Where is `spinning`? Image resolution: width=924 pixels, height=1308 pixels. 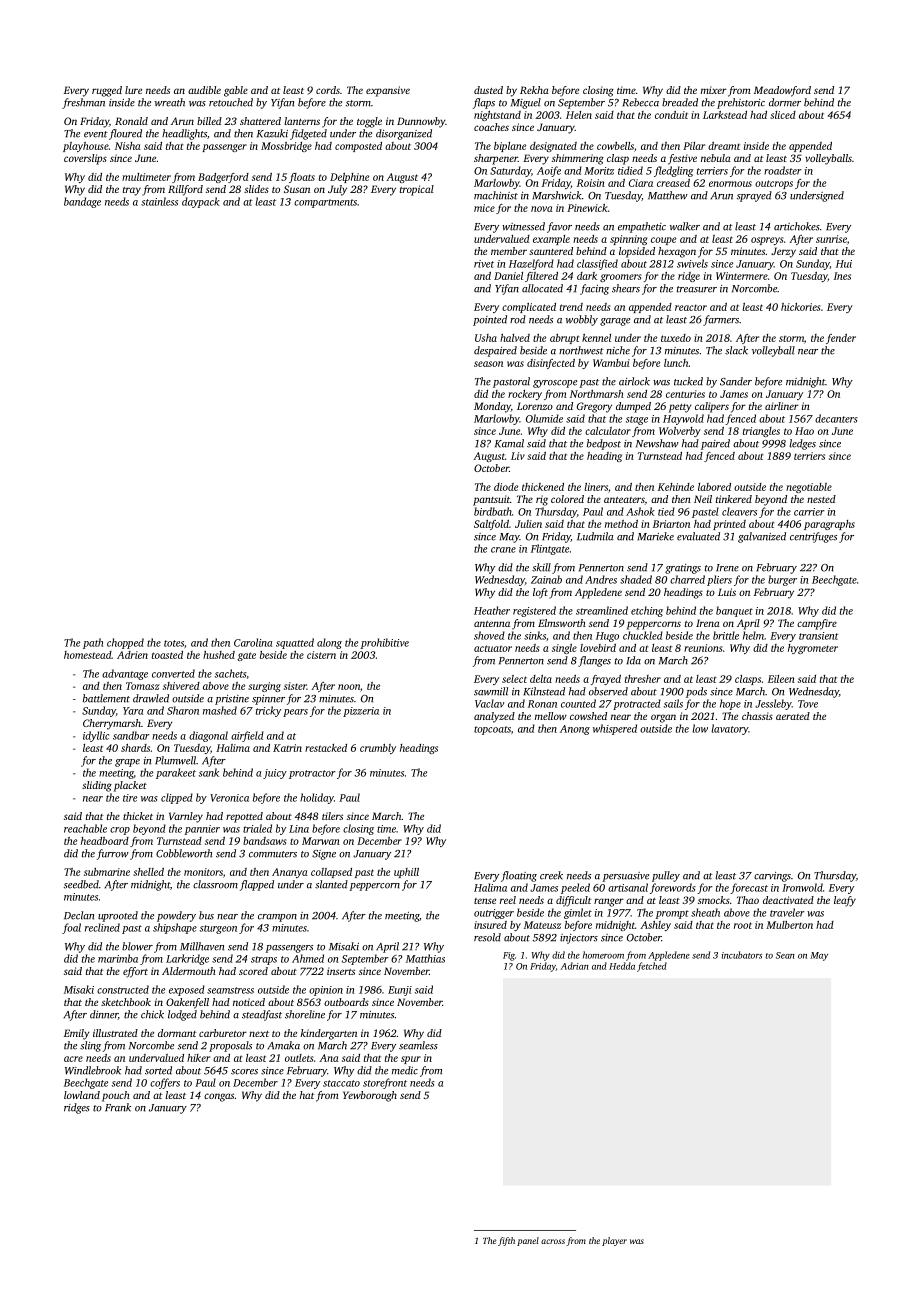
spinning is located at coordinates (629, 240).
